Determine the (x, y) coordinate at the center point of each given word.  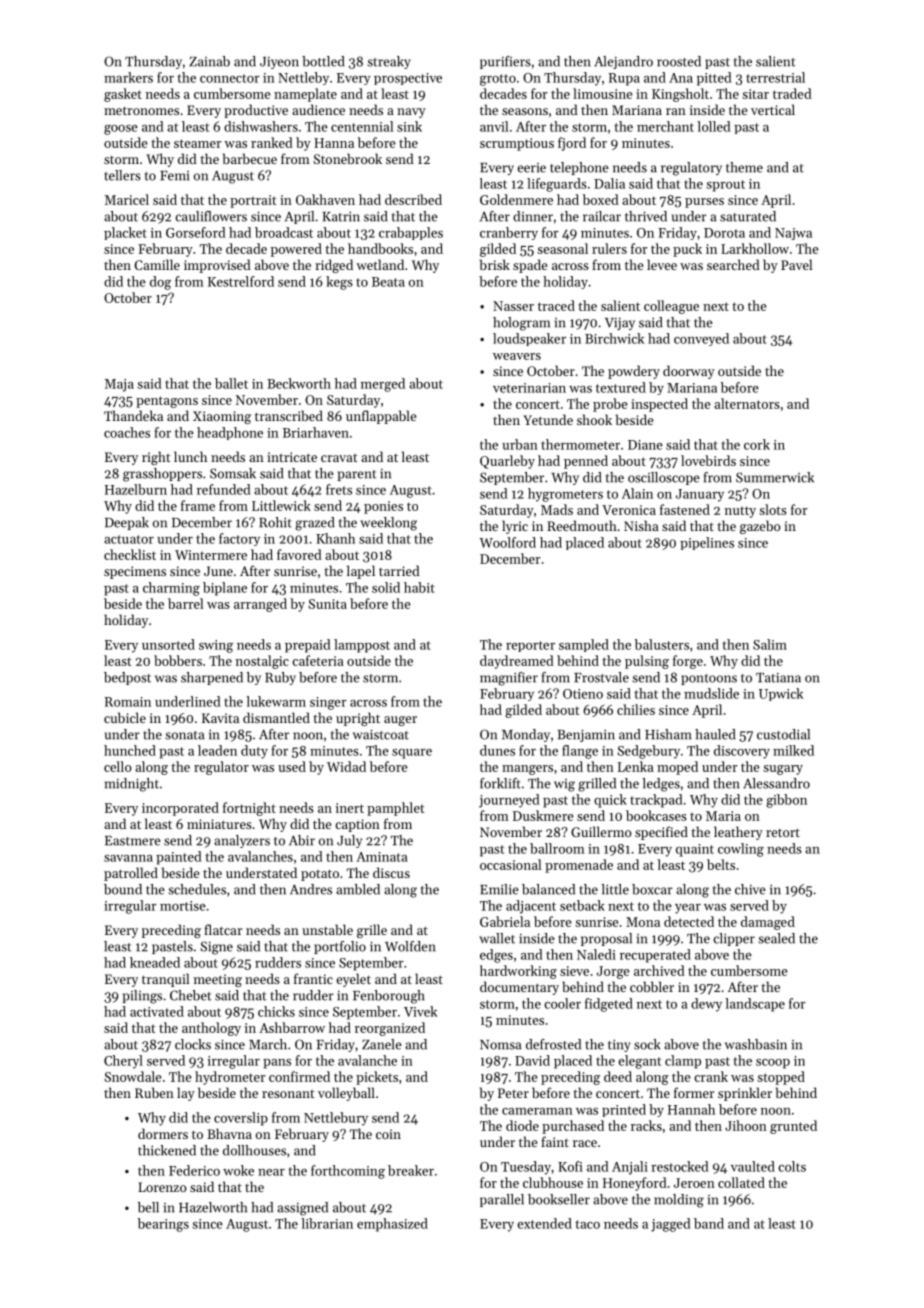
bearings (163, 1225)
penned (586, 462)
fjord (572, 144)
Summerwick (775, 477)
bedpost (127, 678)
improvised (217, 266)
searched (733, 264)
